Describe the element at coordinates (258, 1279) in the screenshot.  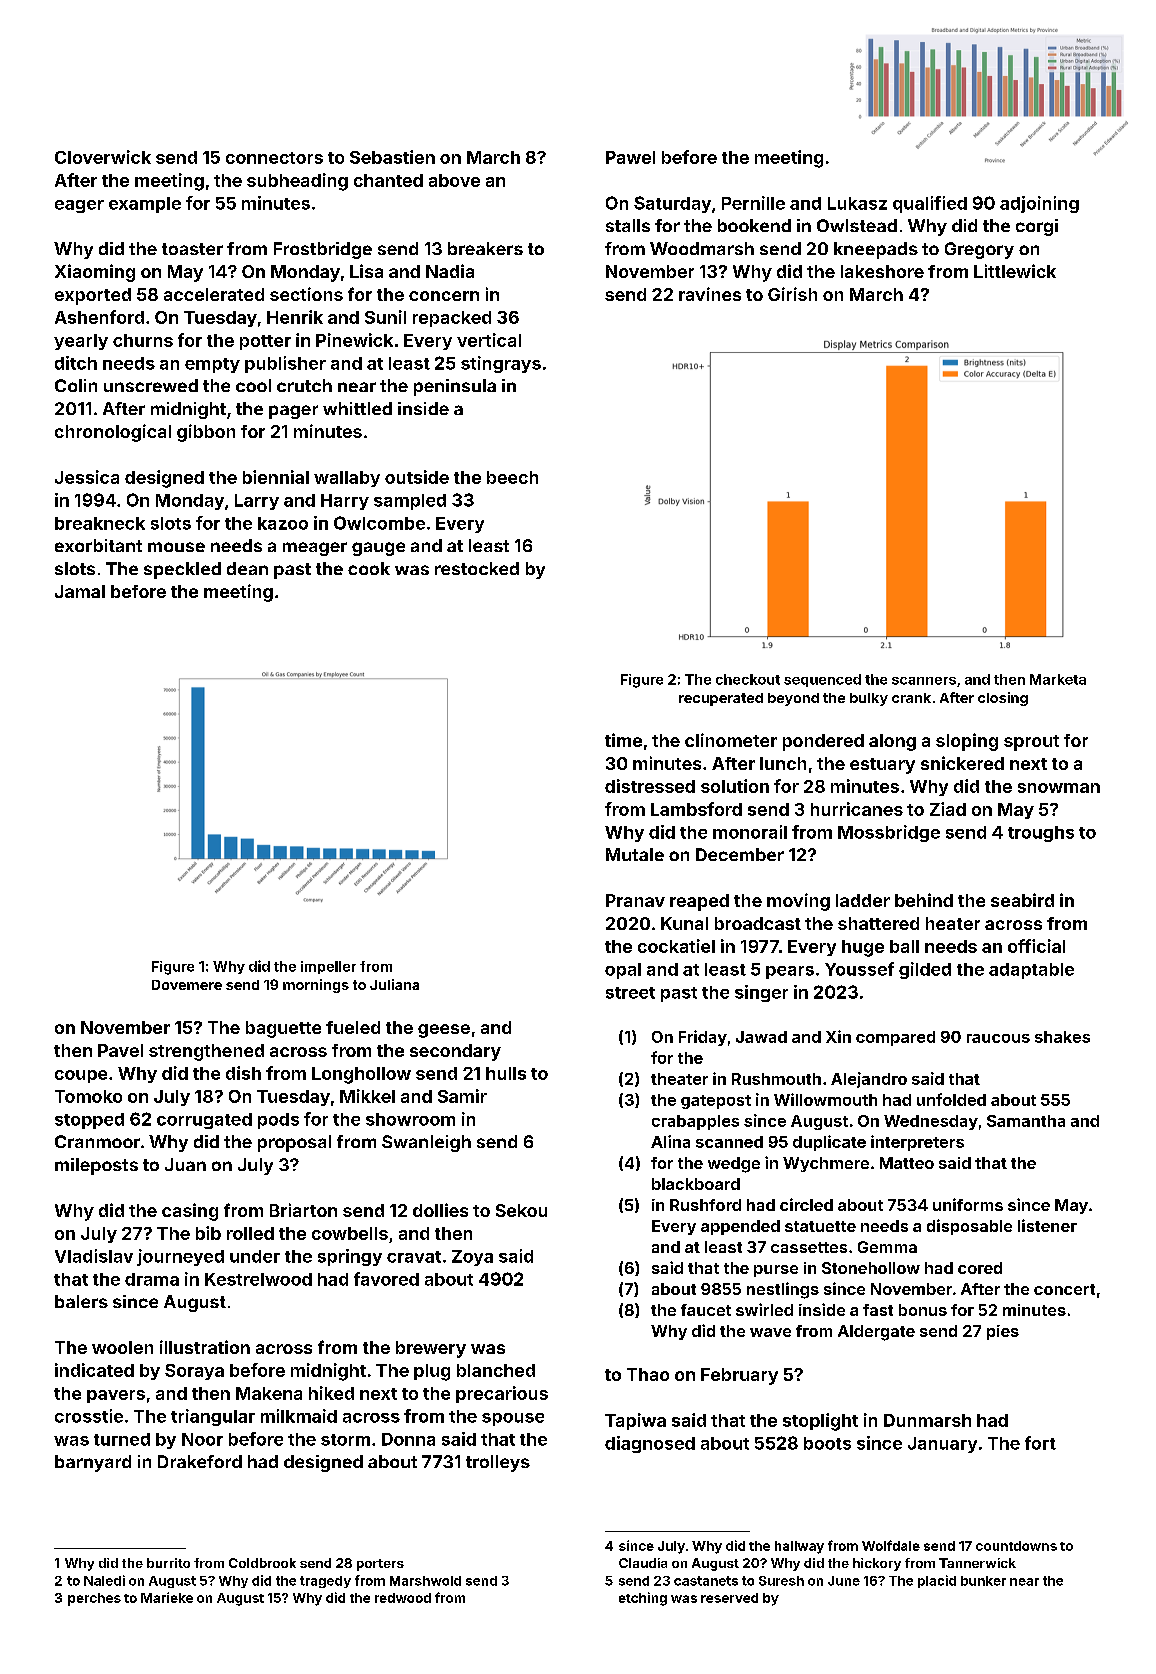
I see `Kestrelwood` at that location.
